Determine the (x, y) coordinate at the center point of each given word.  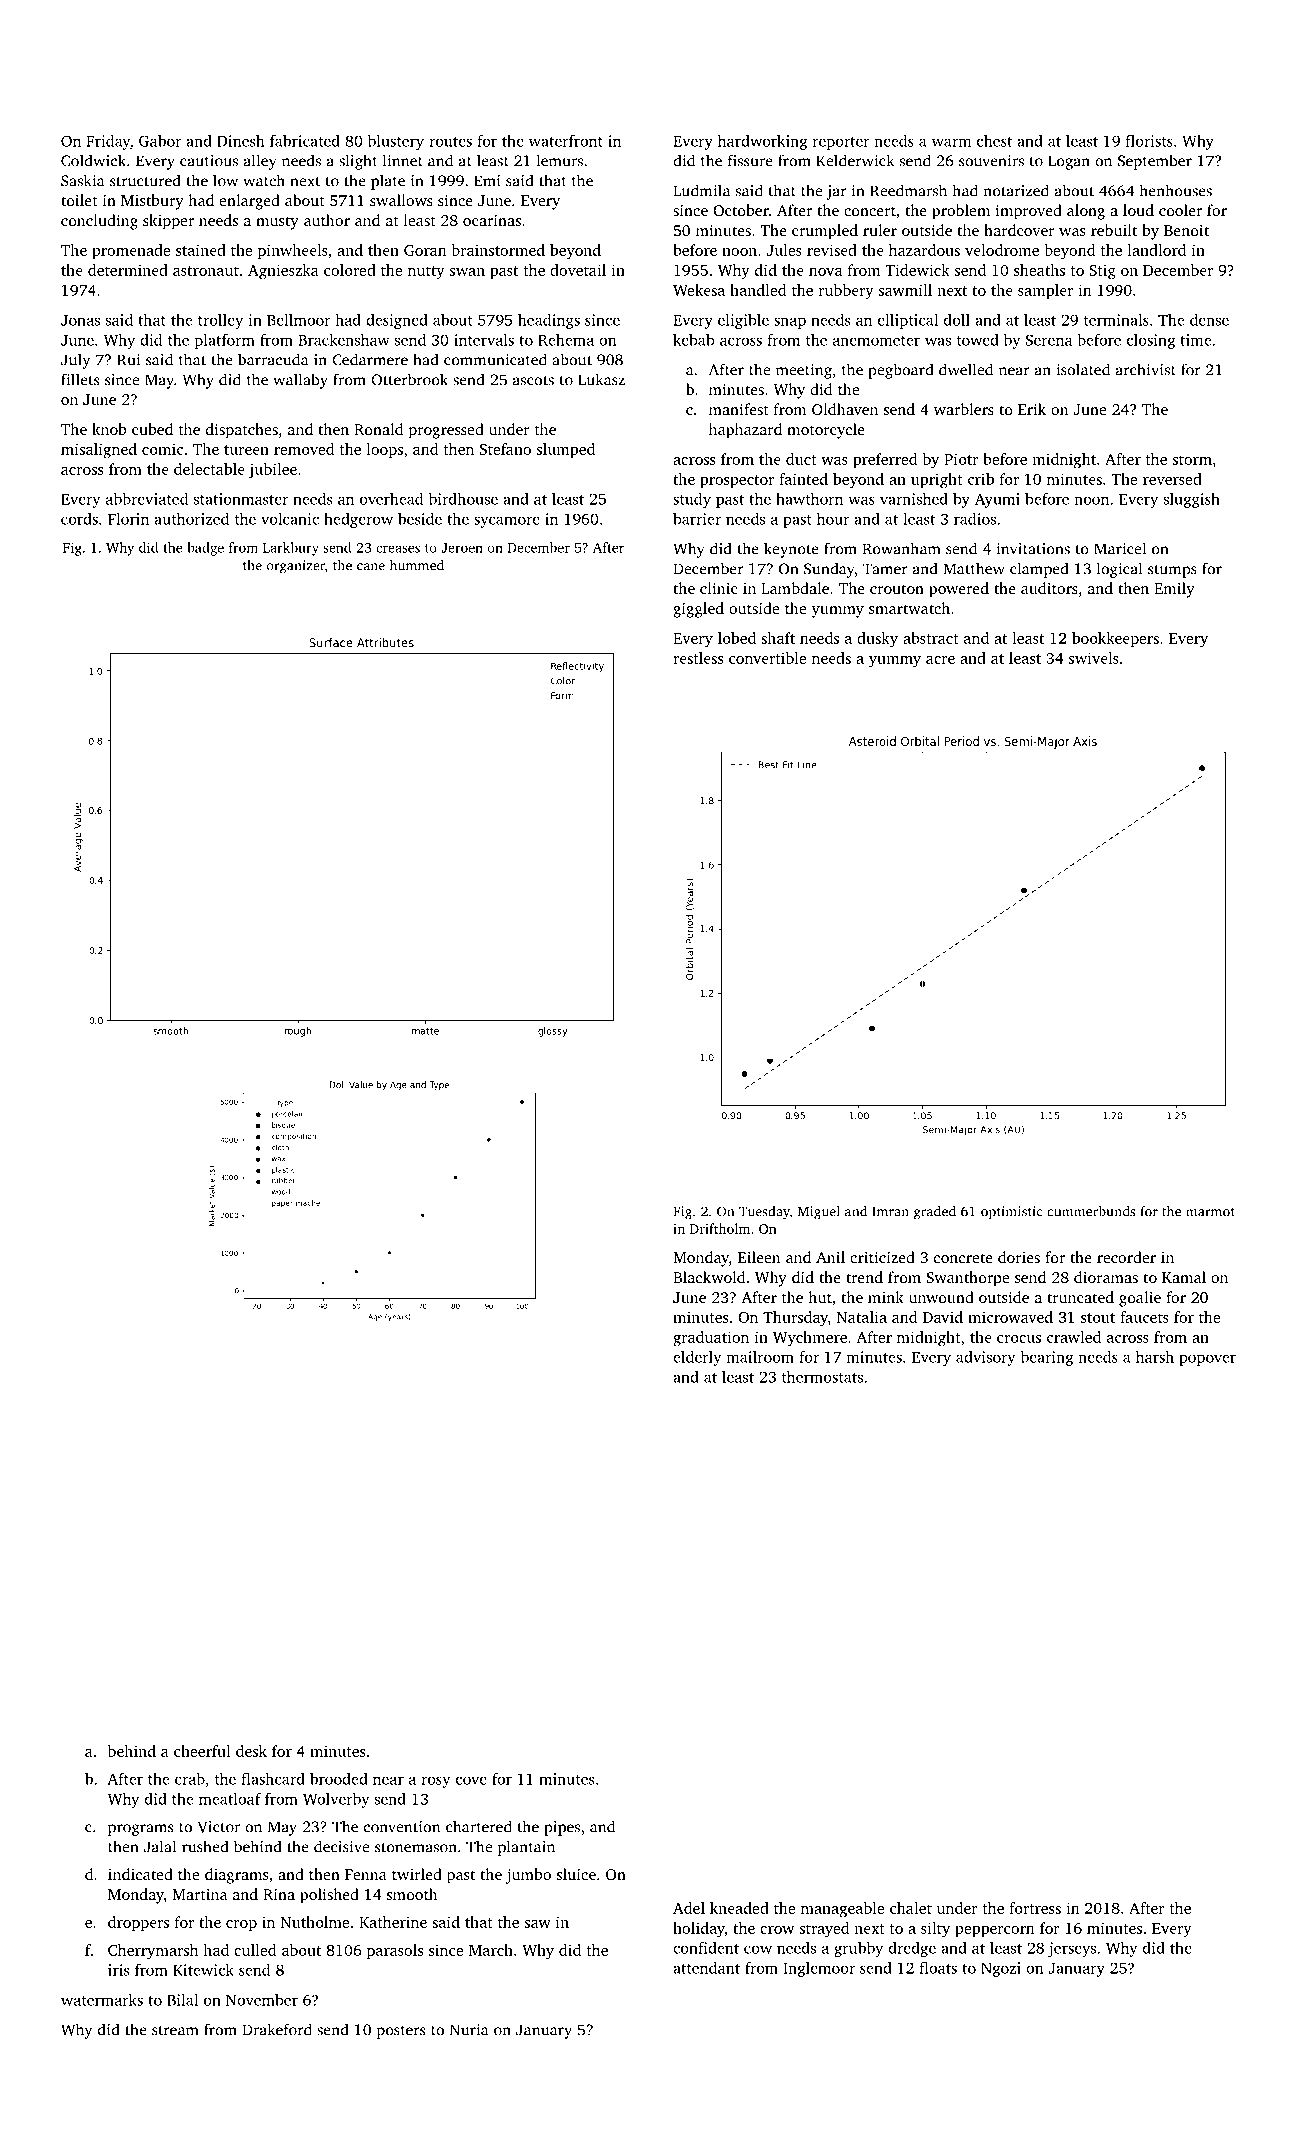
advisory (986, 1358)
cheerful (202, 1751)
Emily (1174, 590)
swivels (1094, 658)
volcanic (290, 519)
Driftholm (720, 1228)
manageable (842, 1910)
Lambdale (795, 588)
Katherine (393, 1922)
